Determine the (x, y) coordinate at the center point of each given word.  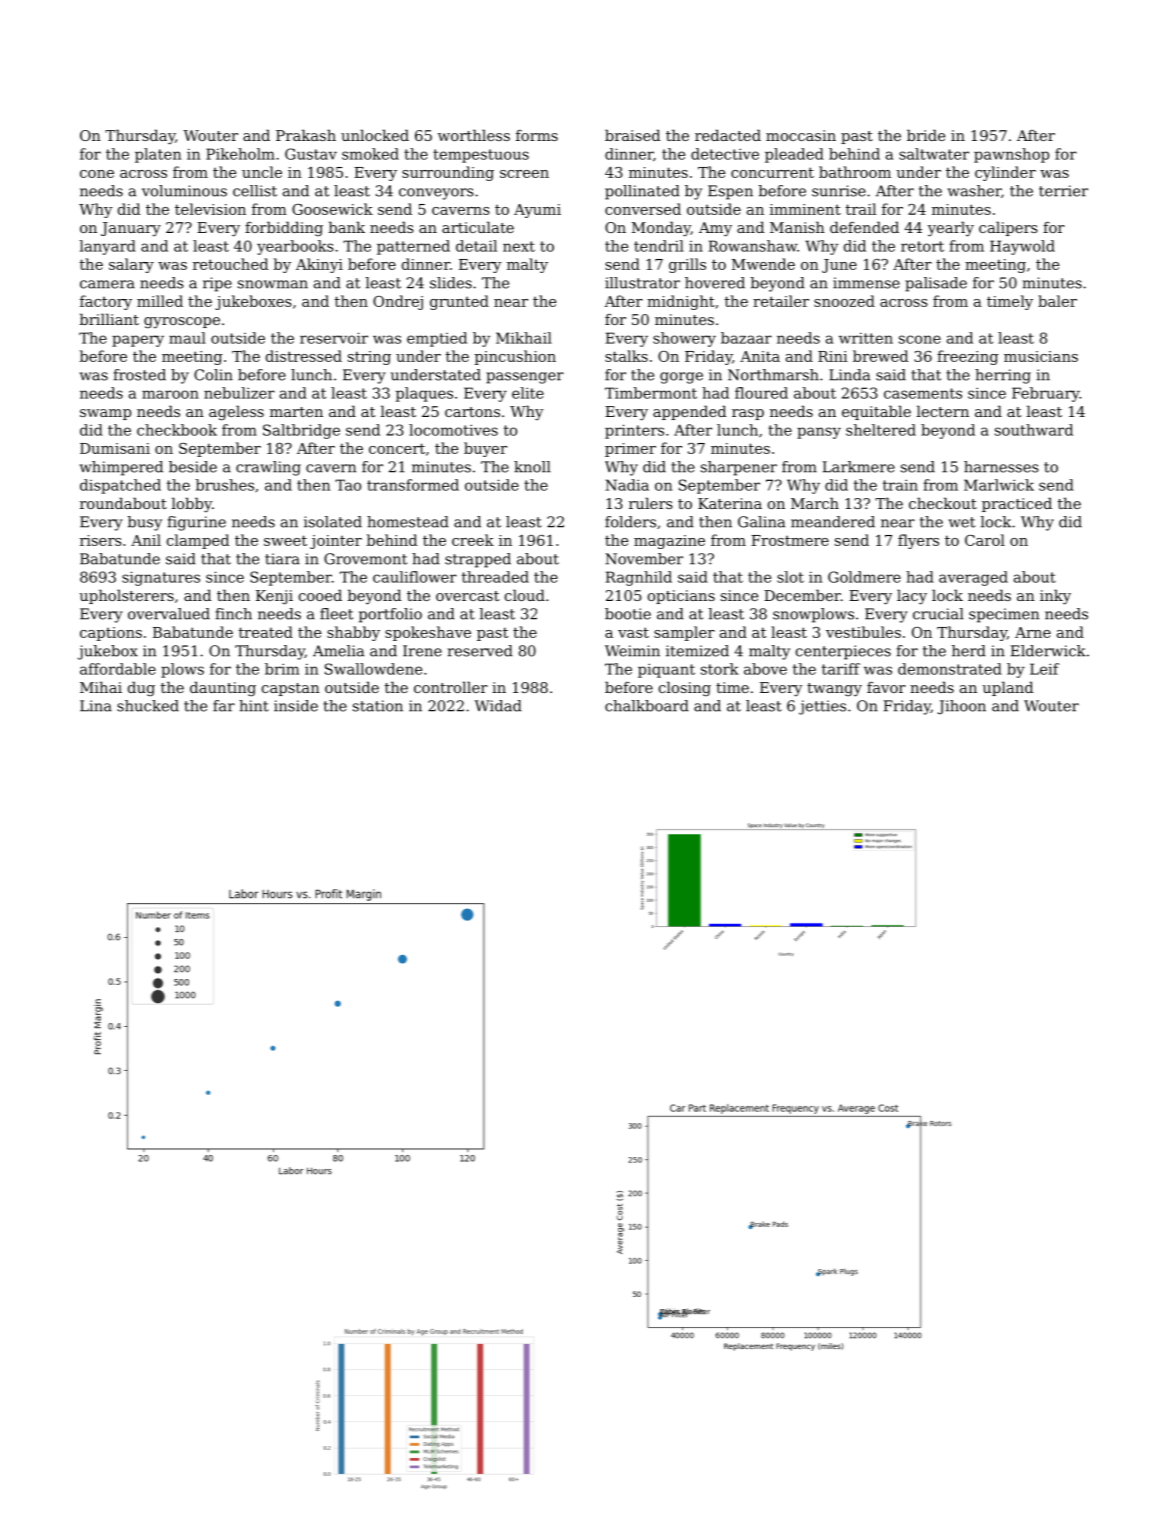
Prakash (306, 135)
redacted (728, 135)
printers (634, 431)
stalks (626, 356)
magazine (669, 542)
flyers (918, 541)
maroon (170, 394)
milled (160, 301)
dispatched (120, 486)
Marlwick (999, 485)
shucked (148, 706)
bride (926, 135)
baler (1057, 301)
